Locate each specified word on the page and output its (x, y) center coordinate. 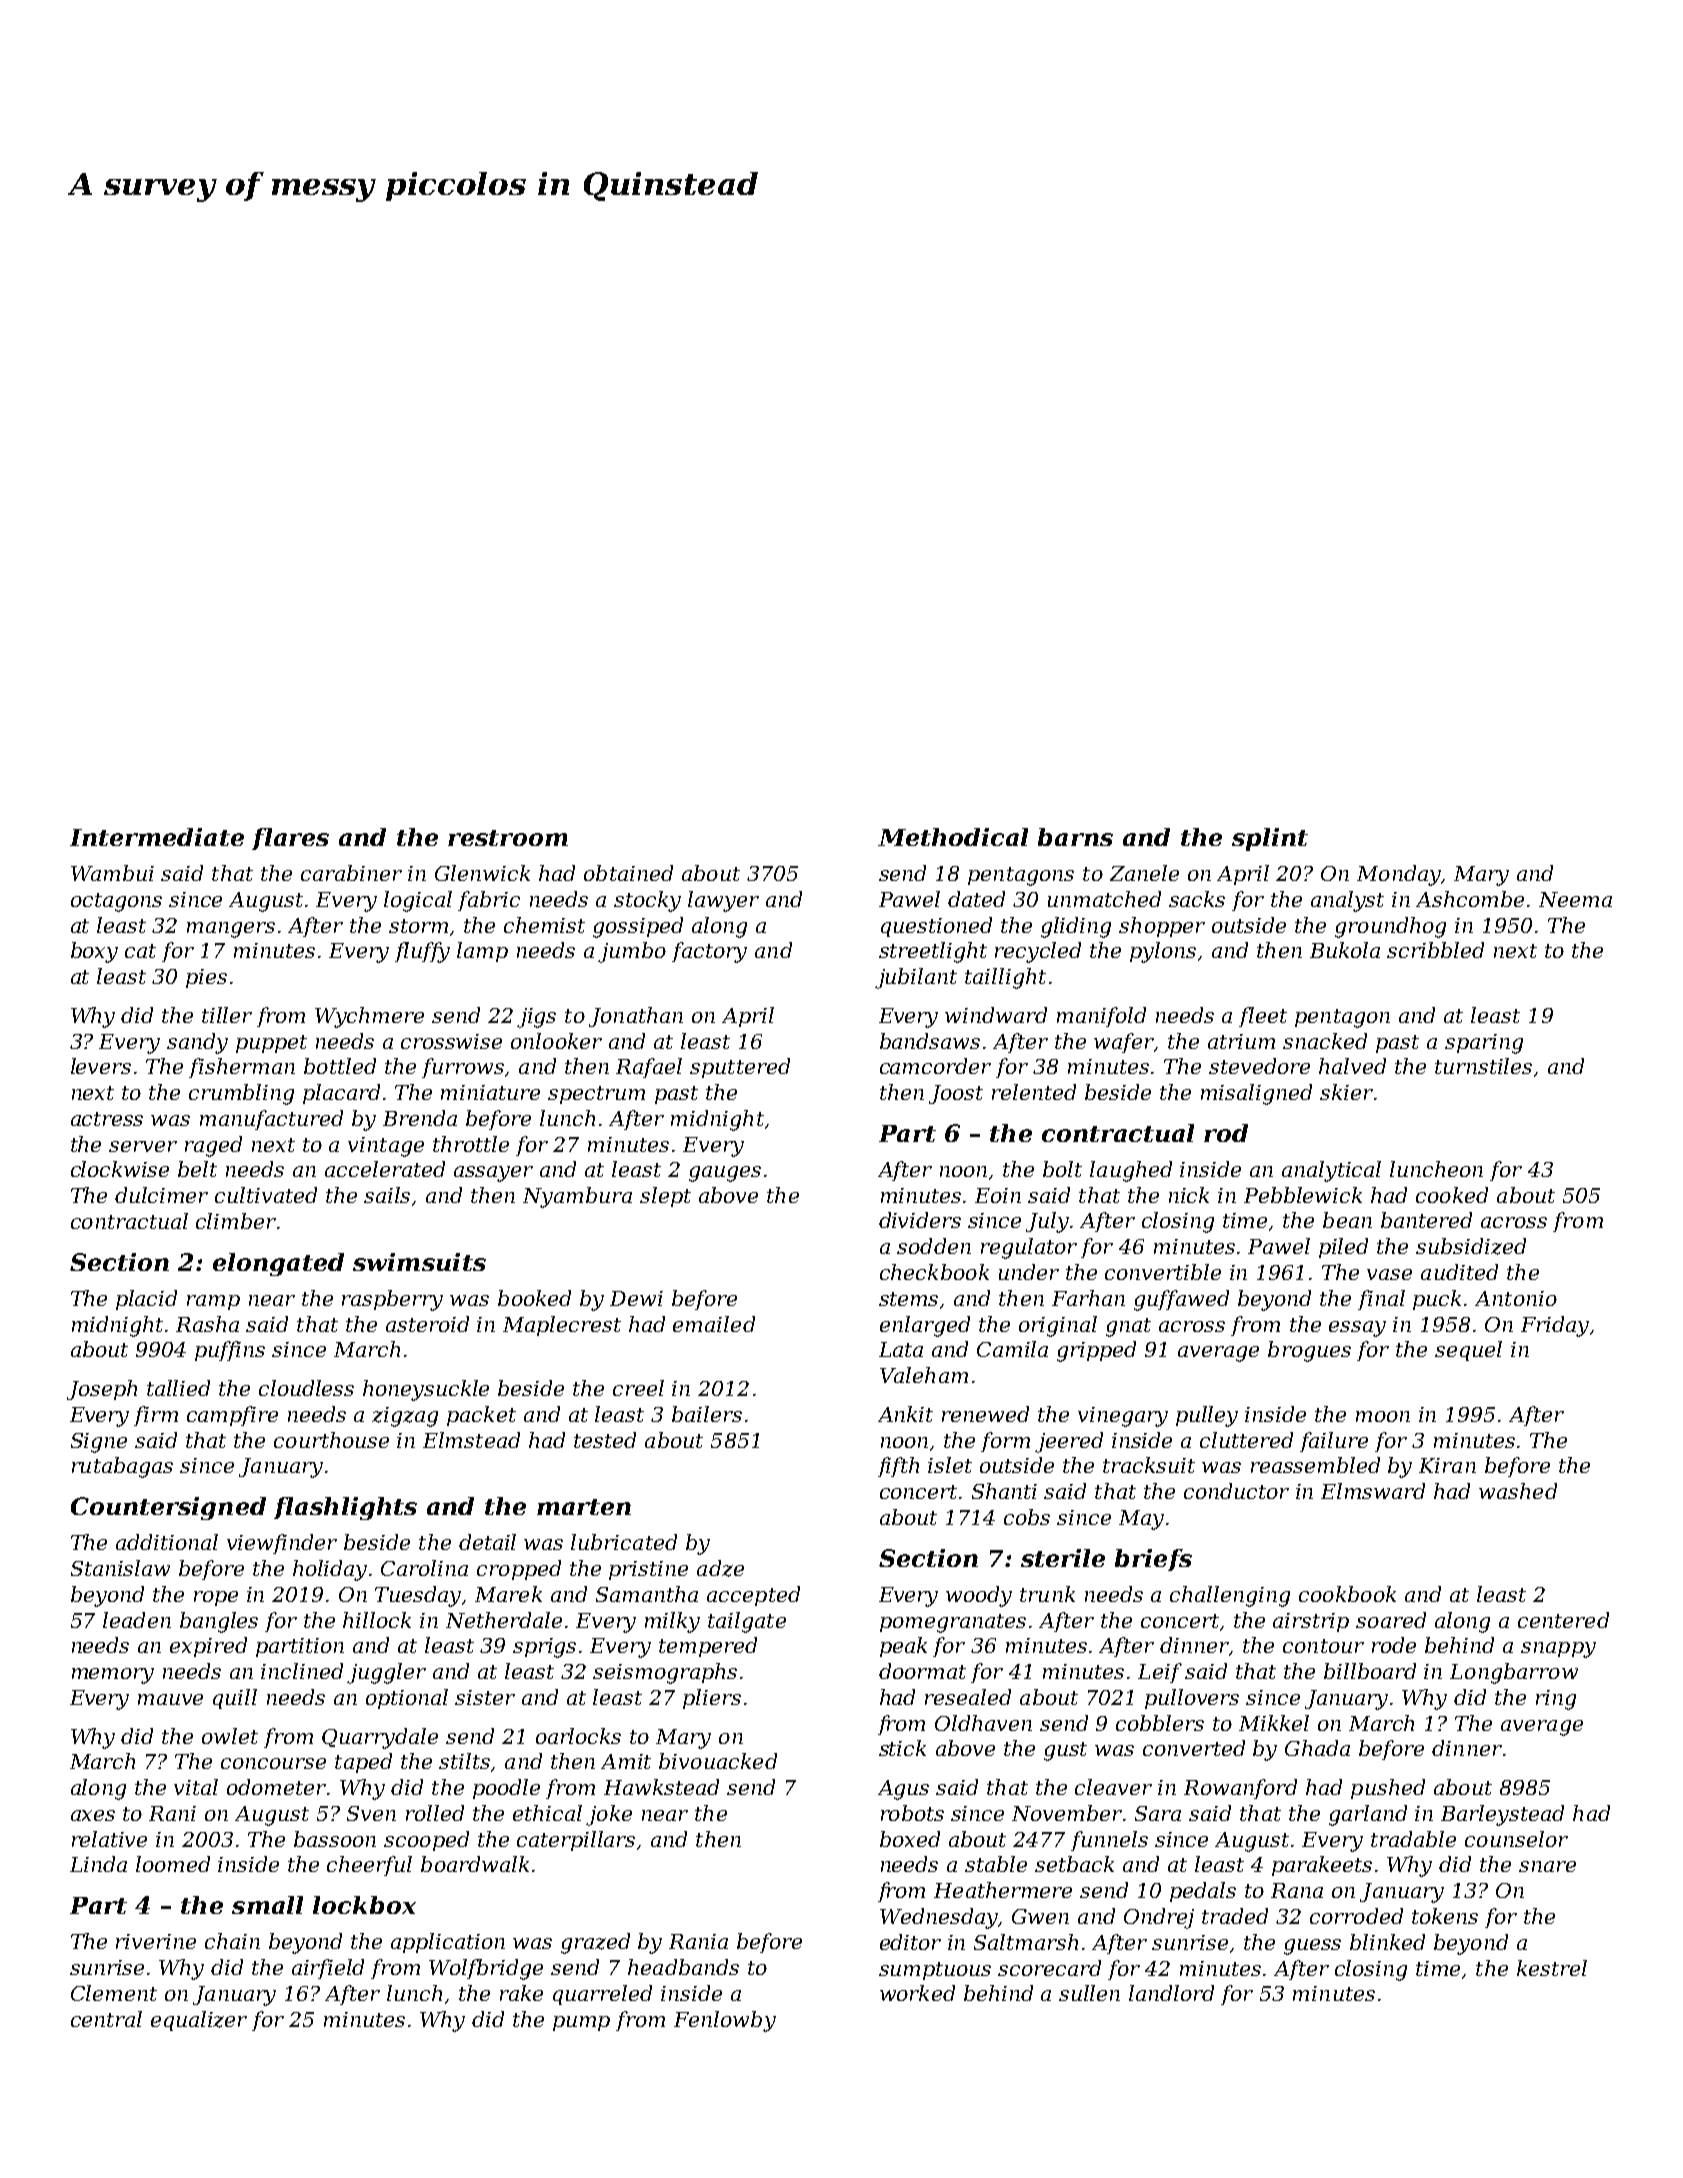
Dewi (636, 1298)
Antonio (1516, 1298)
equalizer (199, 2021)
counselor (1516, 1839)
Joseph (102, 1390)
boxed (910, 1839)
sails (387, 1195)
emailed (714, 1324)
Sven (371, 1813)
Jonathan (636, 1017)
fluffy (422, 952)
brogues (1309, 1351)
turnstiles (1483, 1066)
